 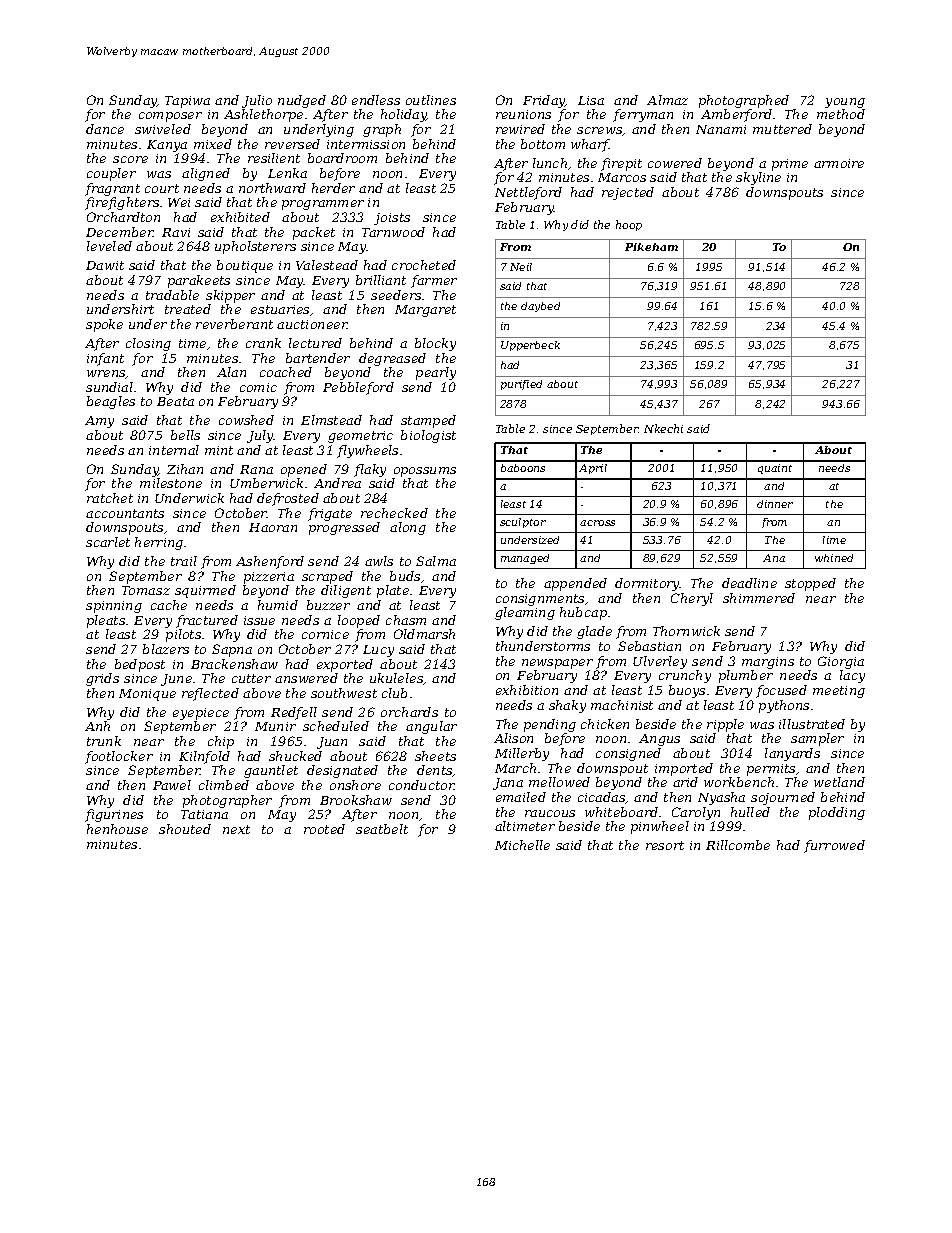 What do you see at coordinates (201, 714) in the screenshot?
I see `eyepiece` at bounding box center [201, 714].
